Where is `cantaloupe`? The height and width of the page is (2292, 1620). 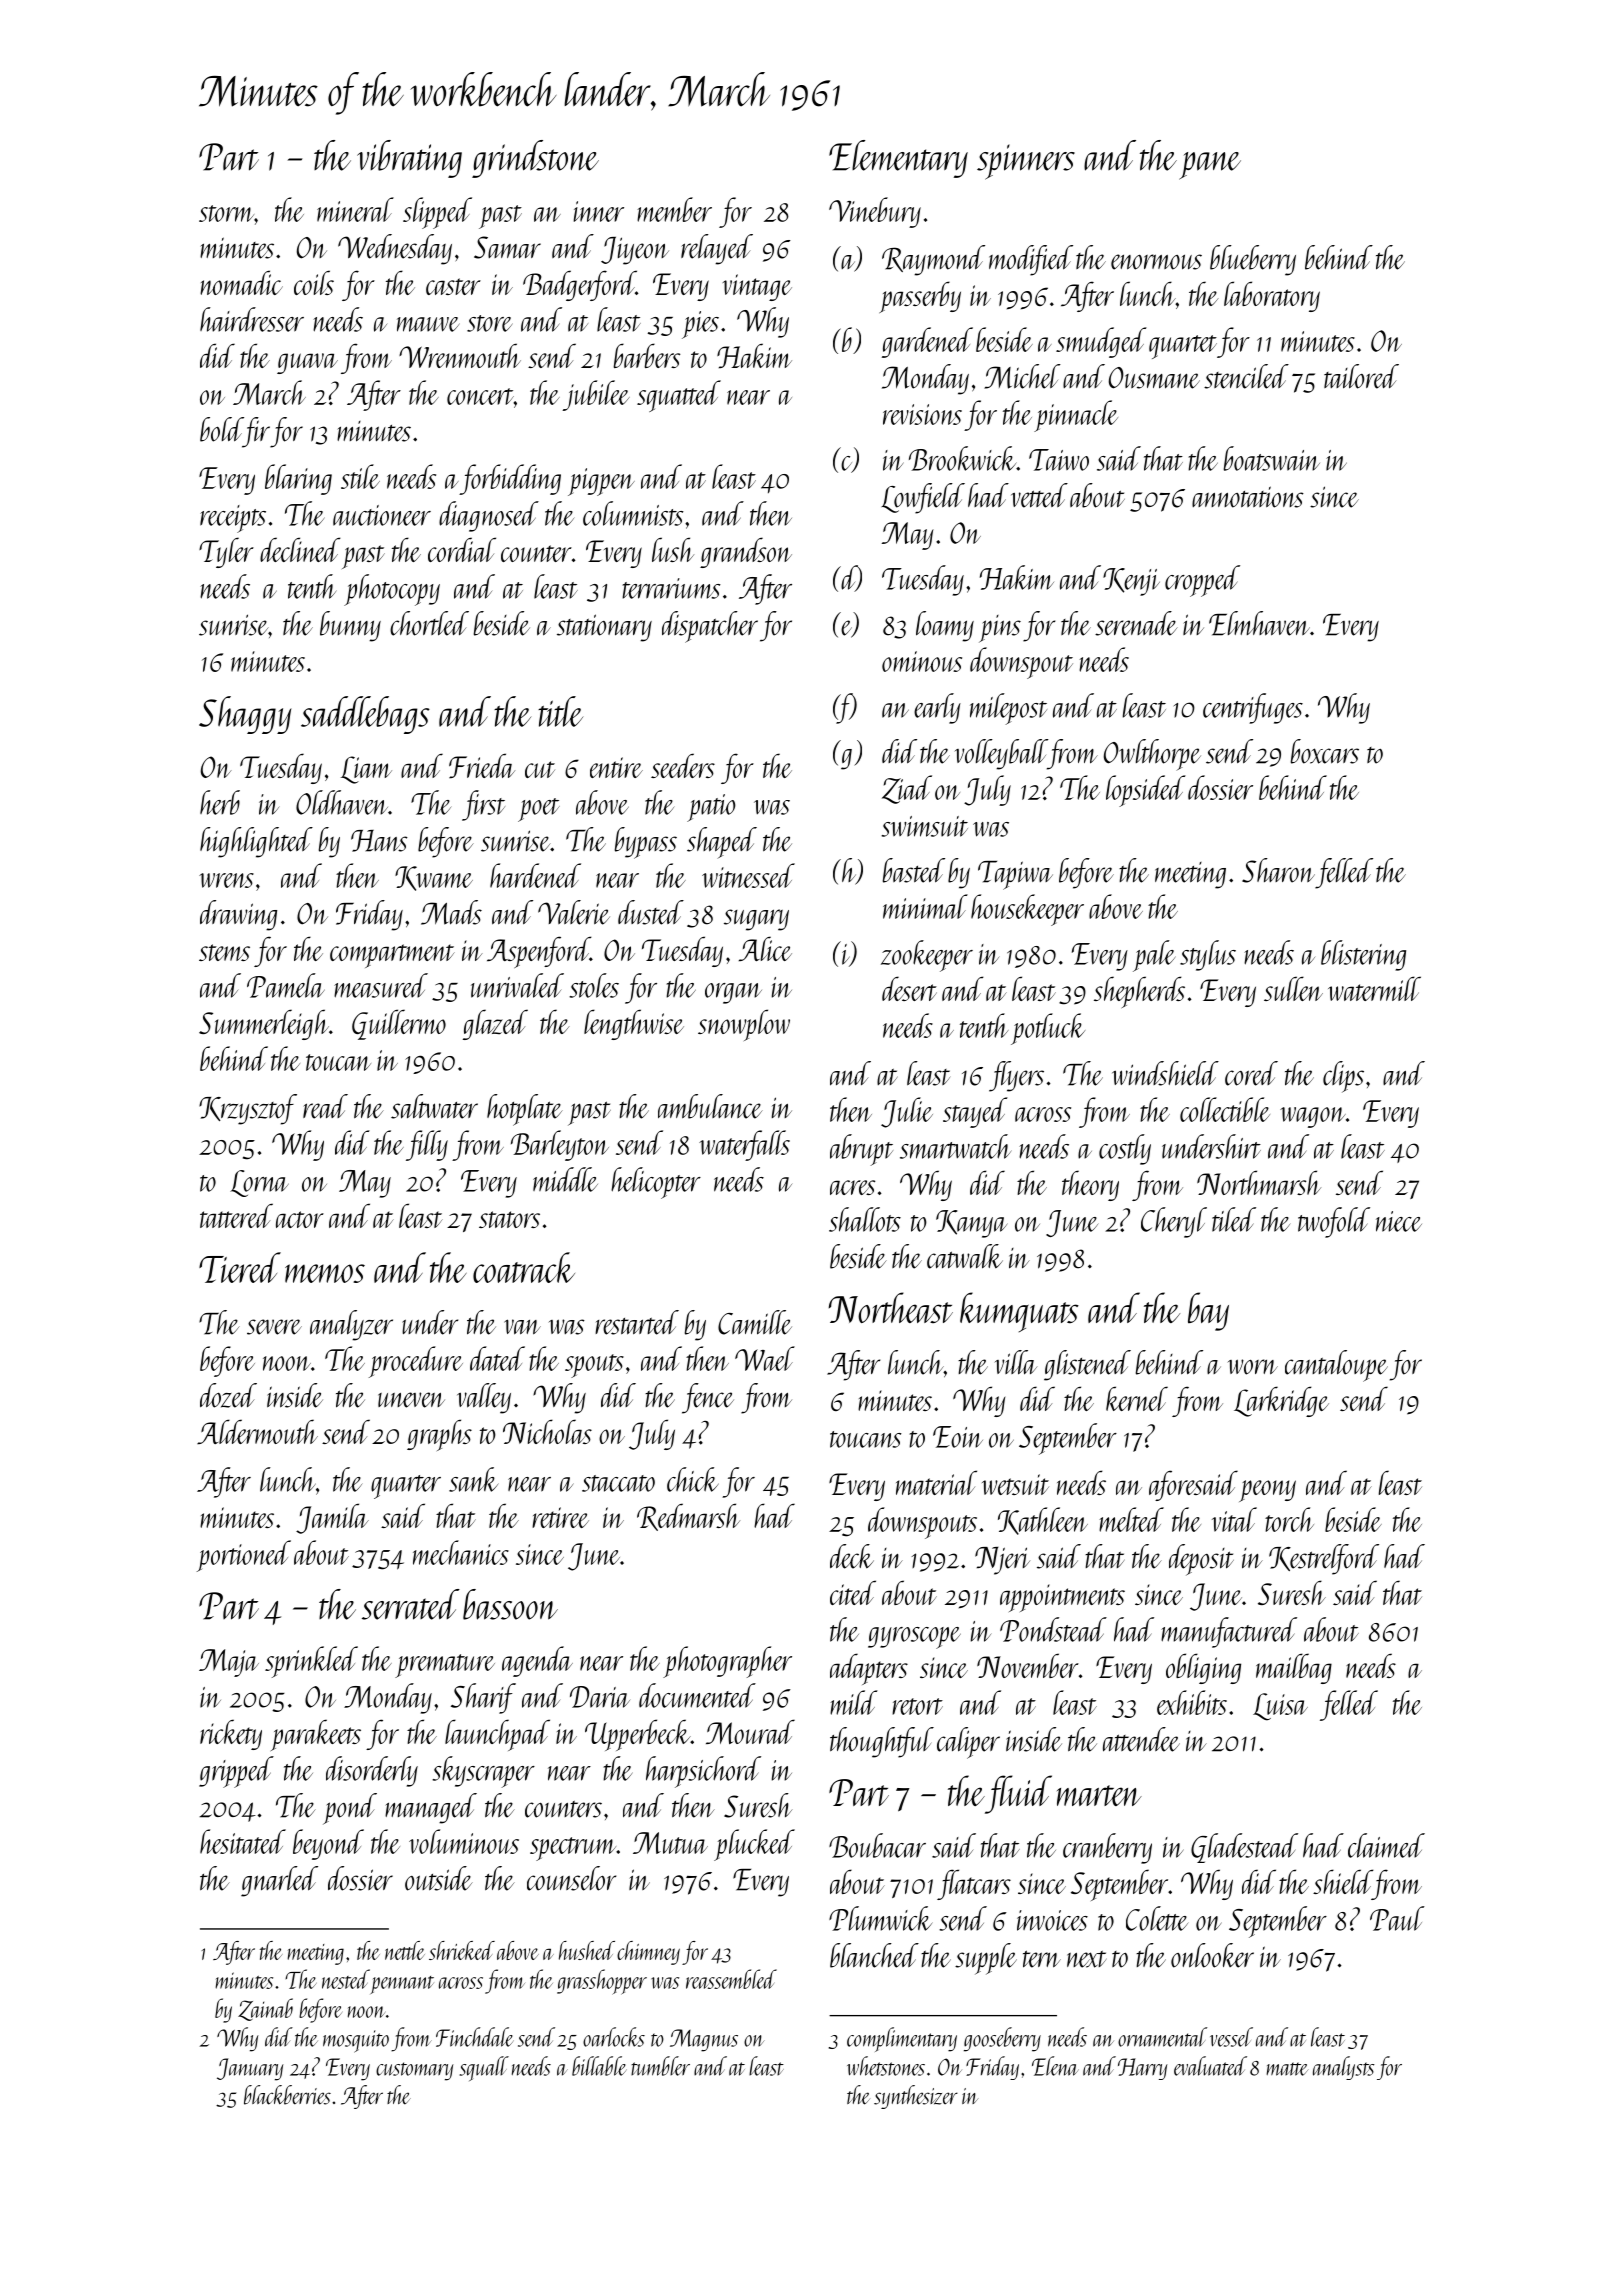 cantaloupe is located at coordinates (1336, 1366).
